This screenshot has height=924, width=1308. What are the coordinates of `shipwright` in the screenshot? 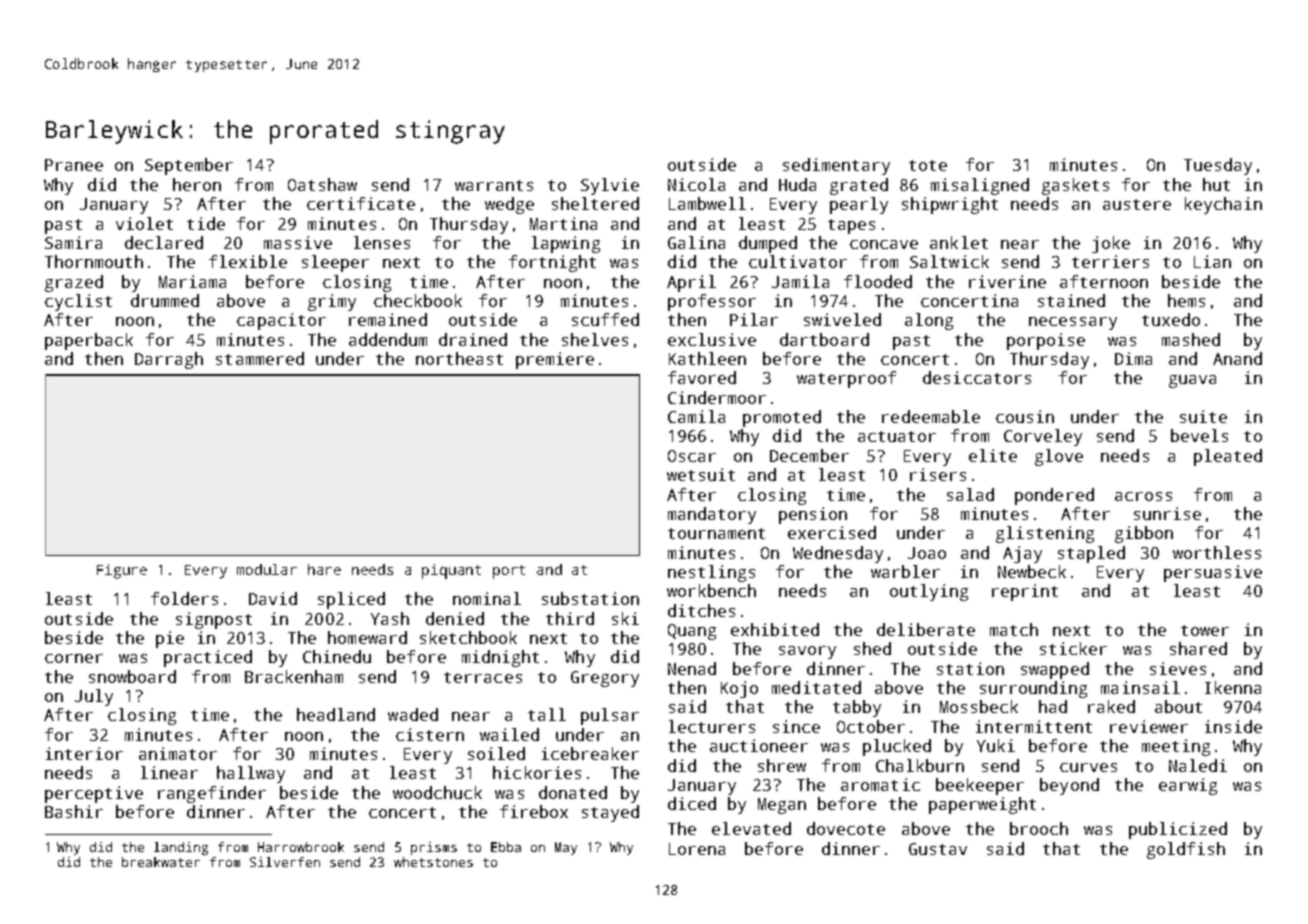 It's located at (950, 205).
